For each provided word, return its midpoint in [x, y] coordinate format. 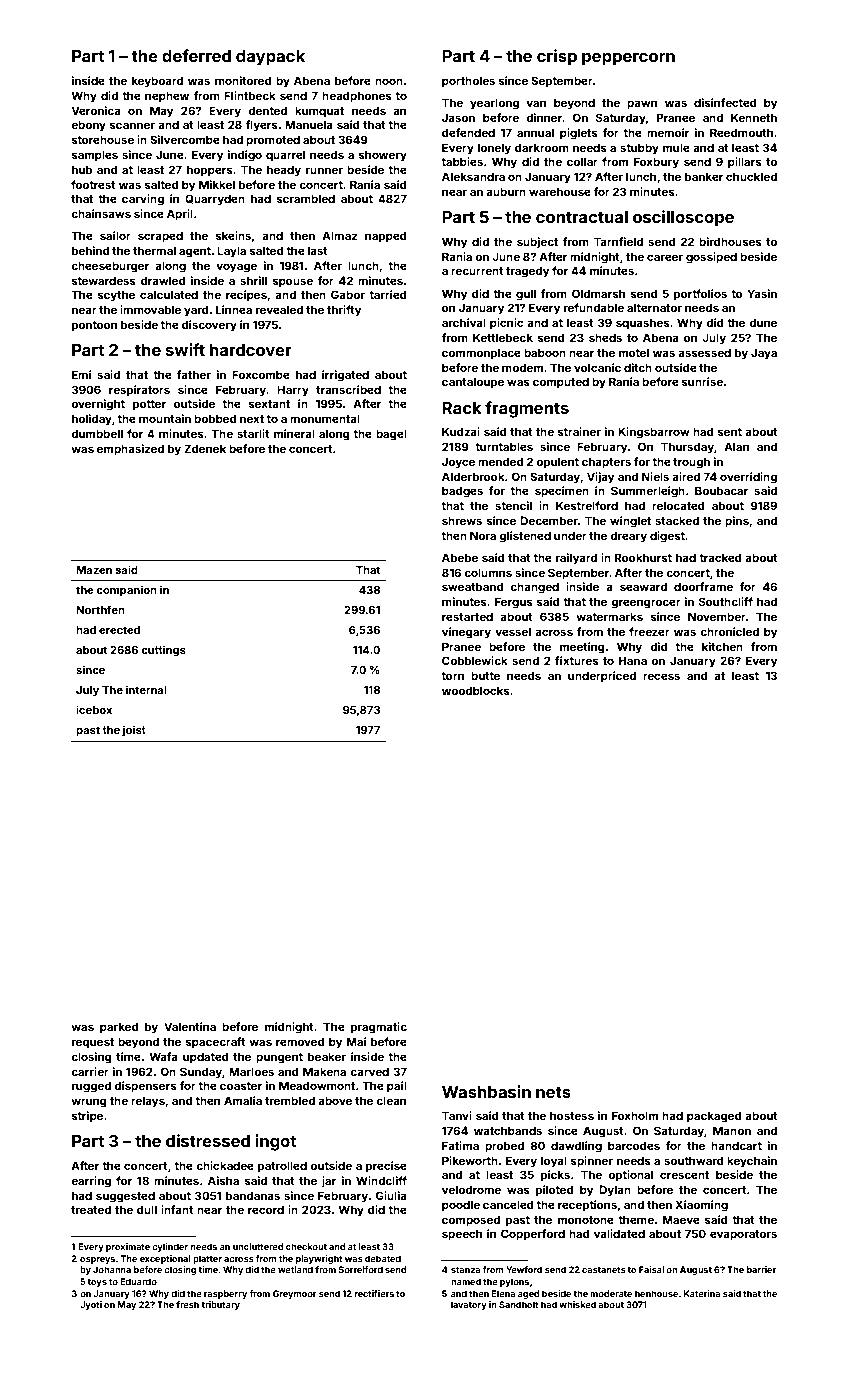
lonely [494, 149]
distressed [208, 1140]
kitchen [722, 646]
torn [452, 676]
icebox [94, 709]
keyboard [157, 82]
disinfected [725, 102]
